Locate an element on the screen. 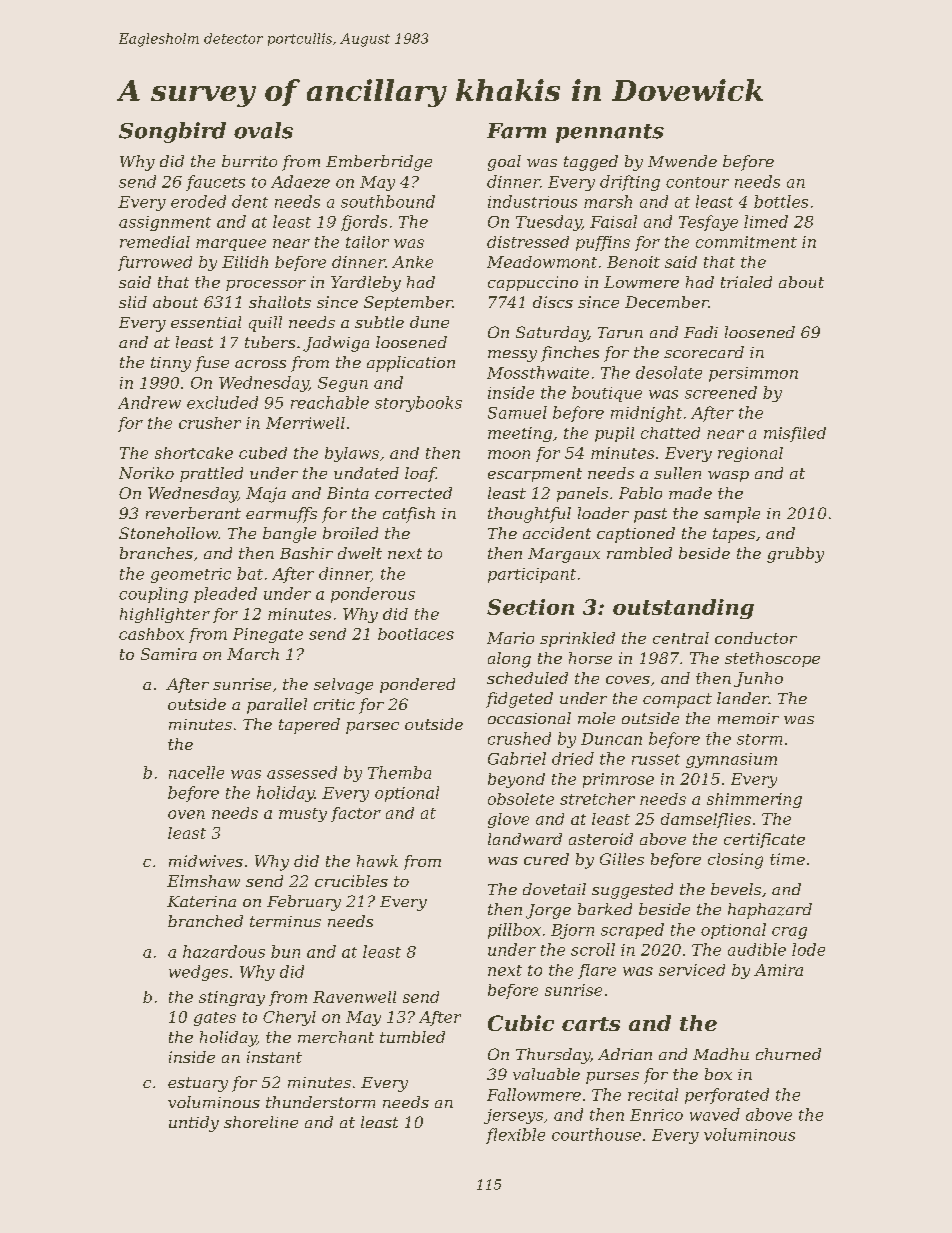 The width and height of the screenshot is (952, 1233). Binta is located at coordinates (348, 493).
